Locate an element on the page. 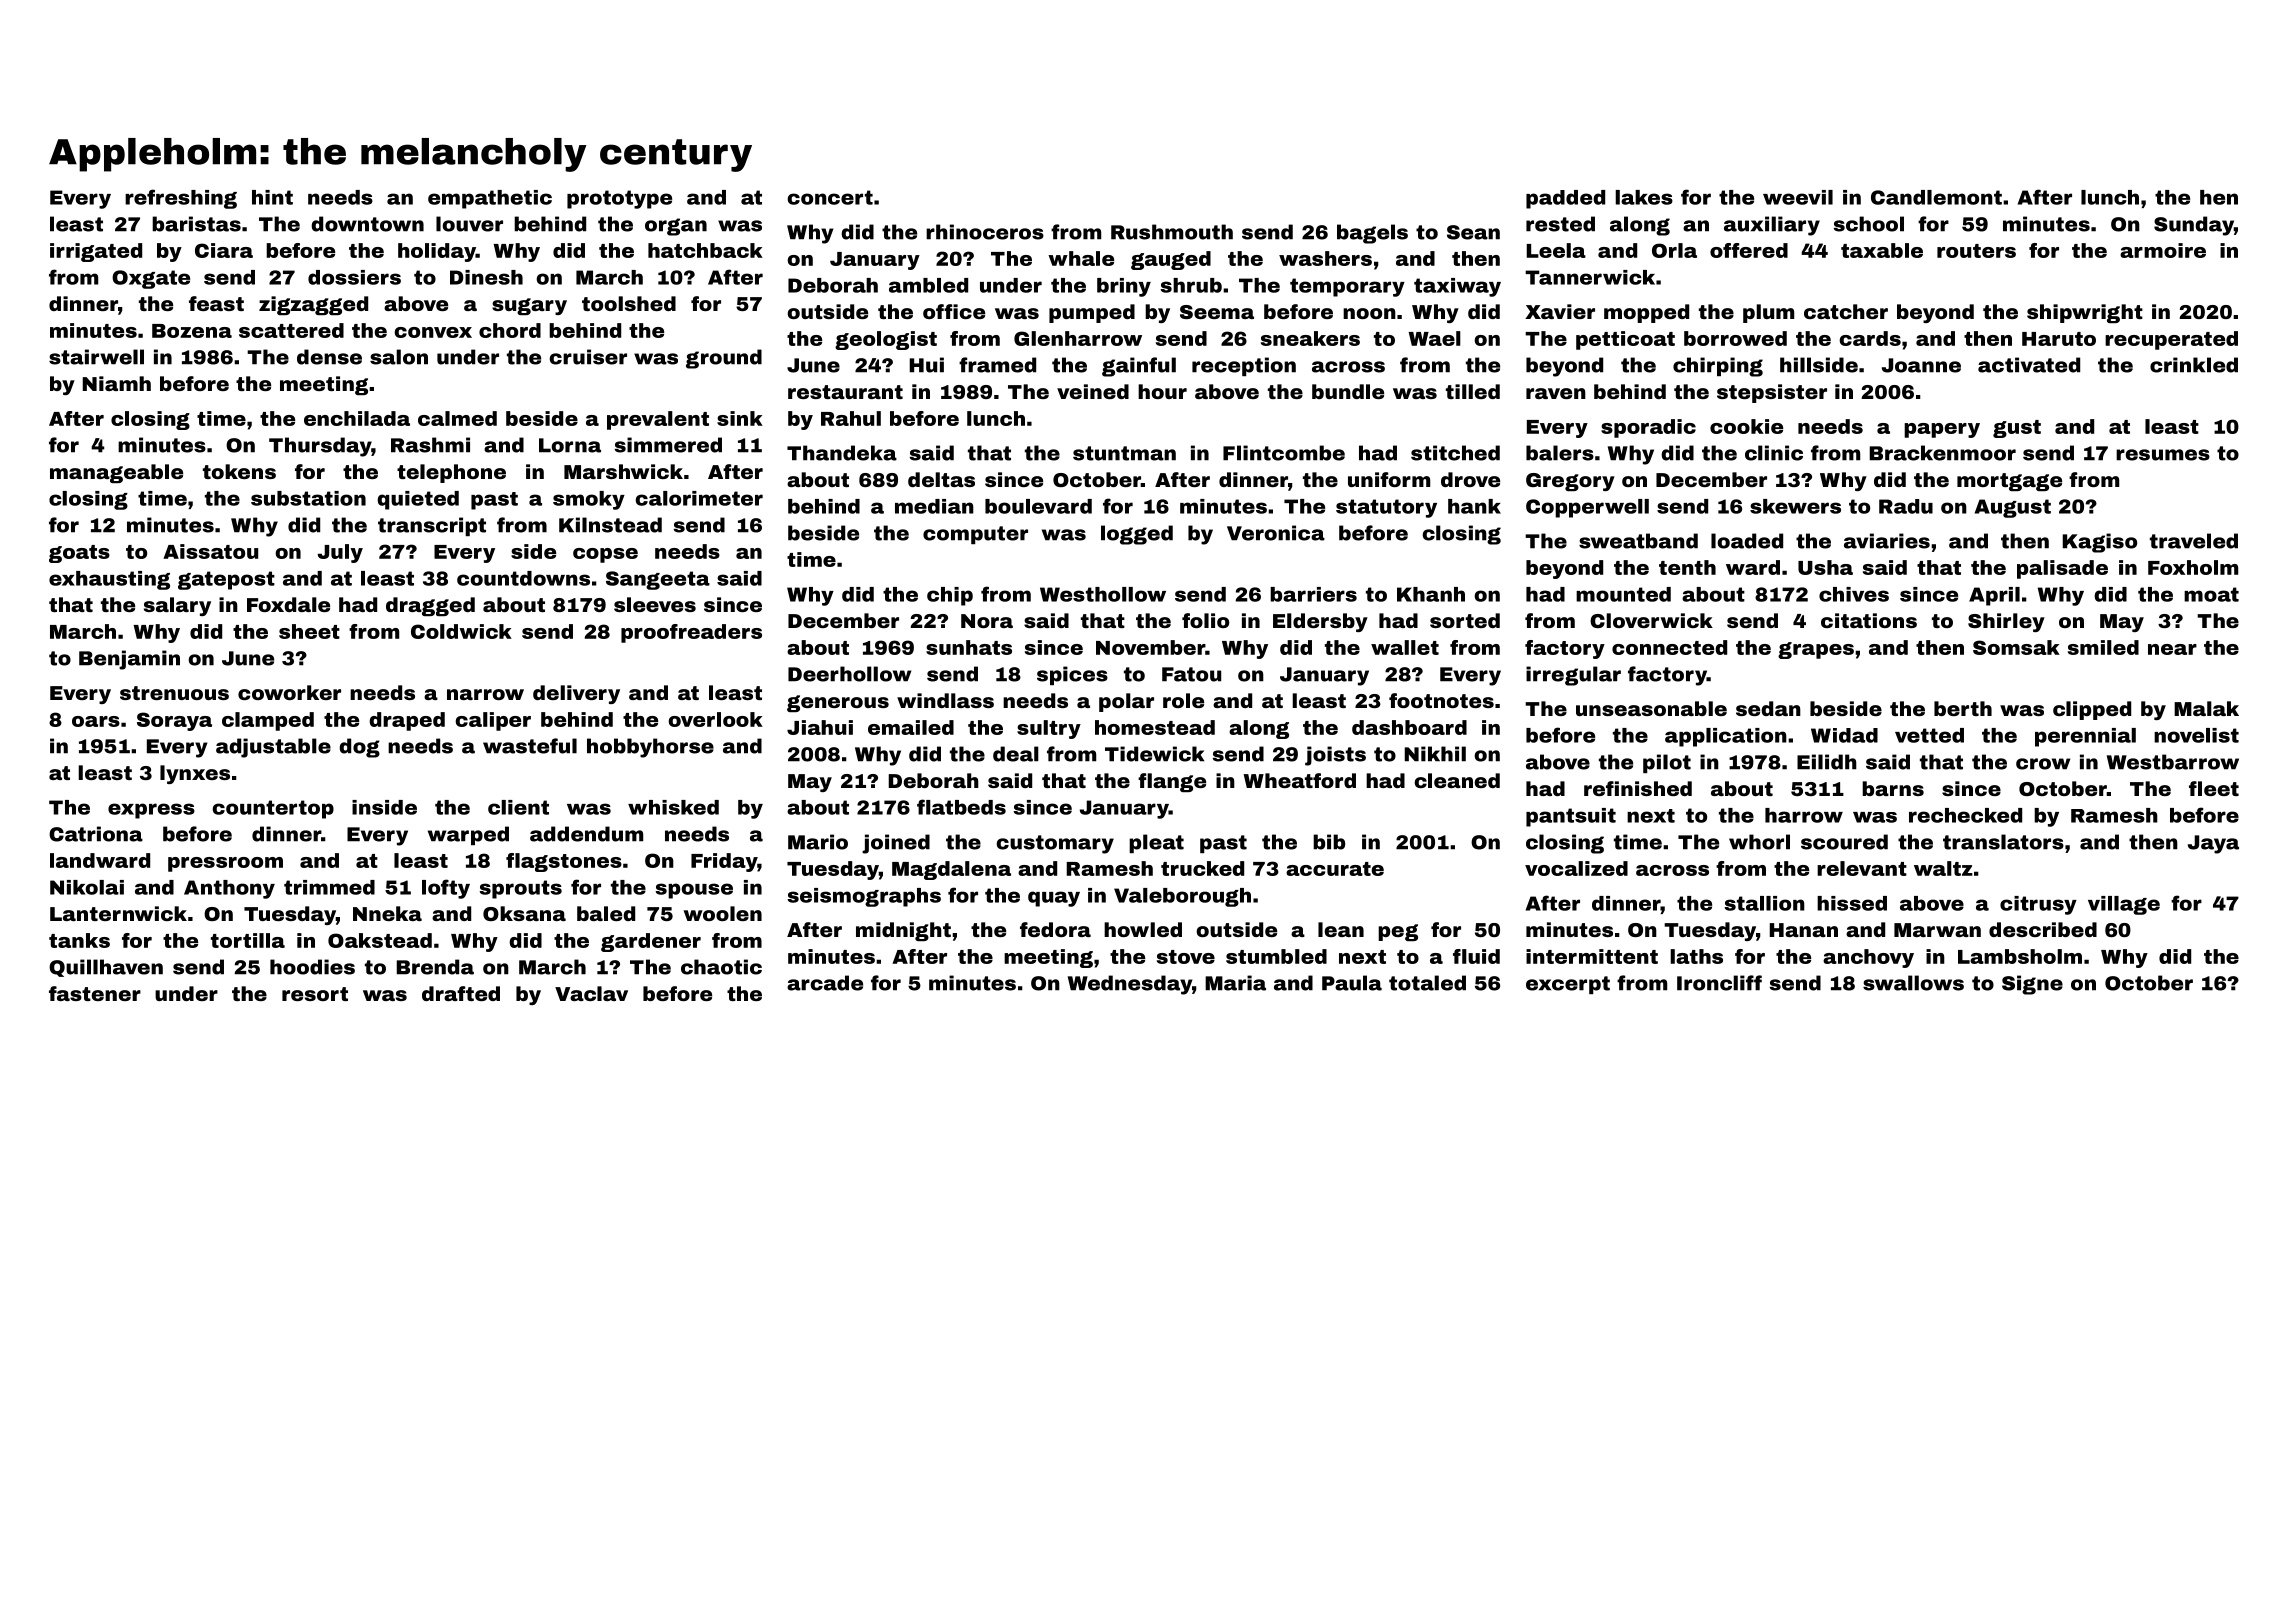  November is located at coordinates (1150, 647).
